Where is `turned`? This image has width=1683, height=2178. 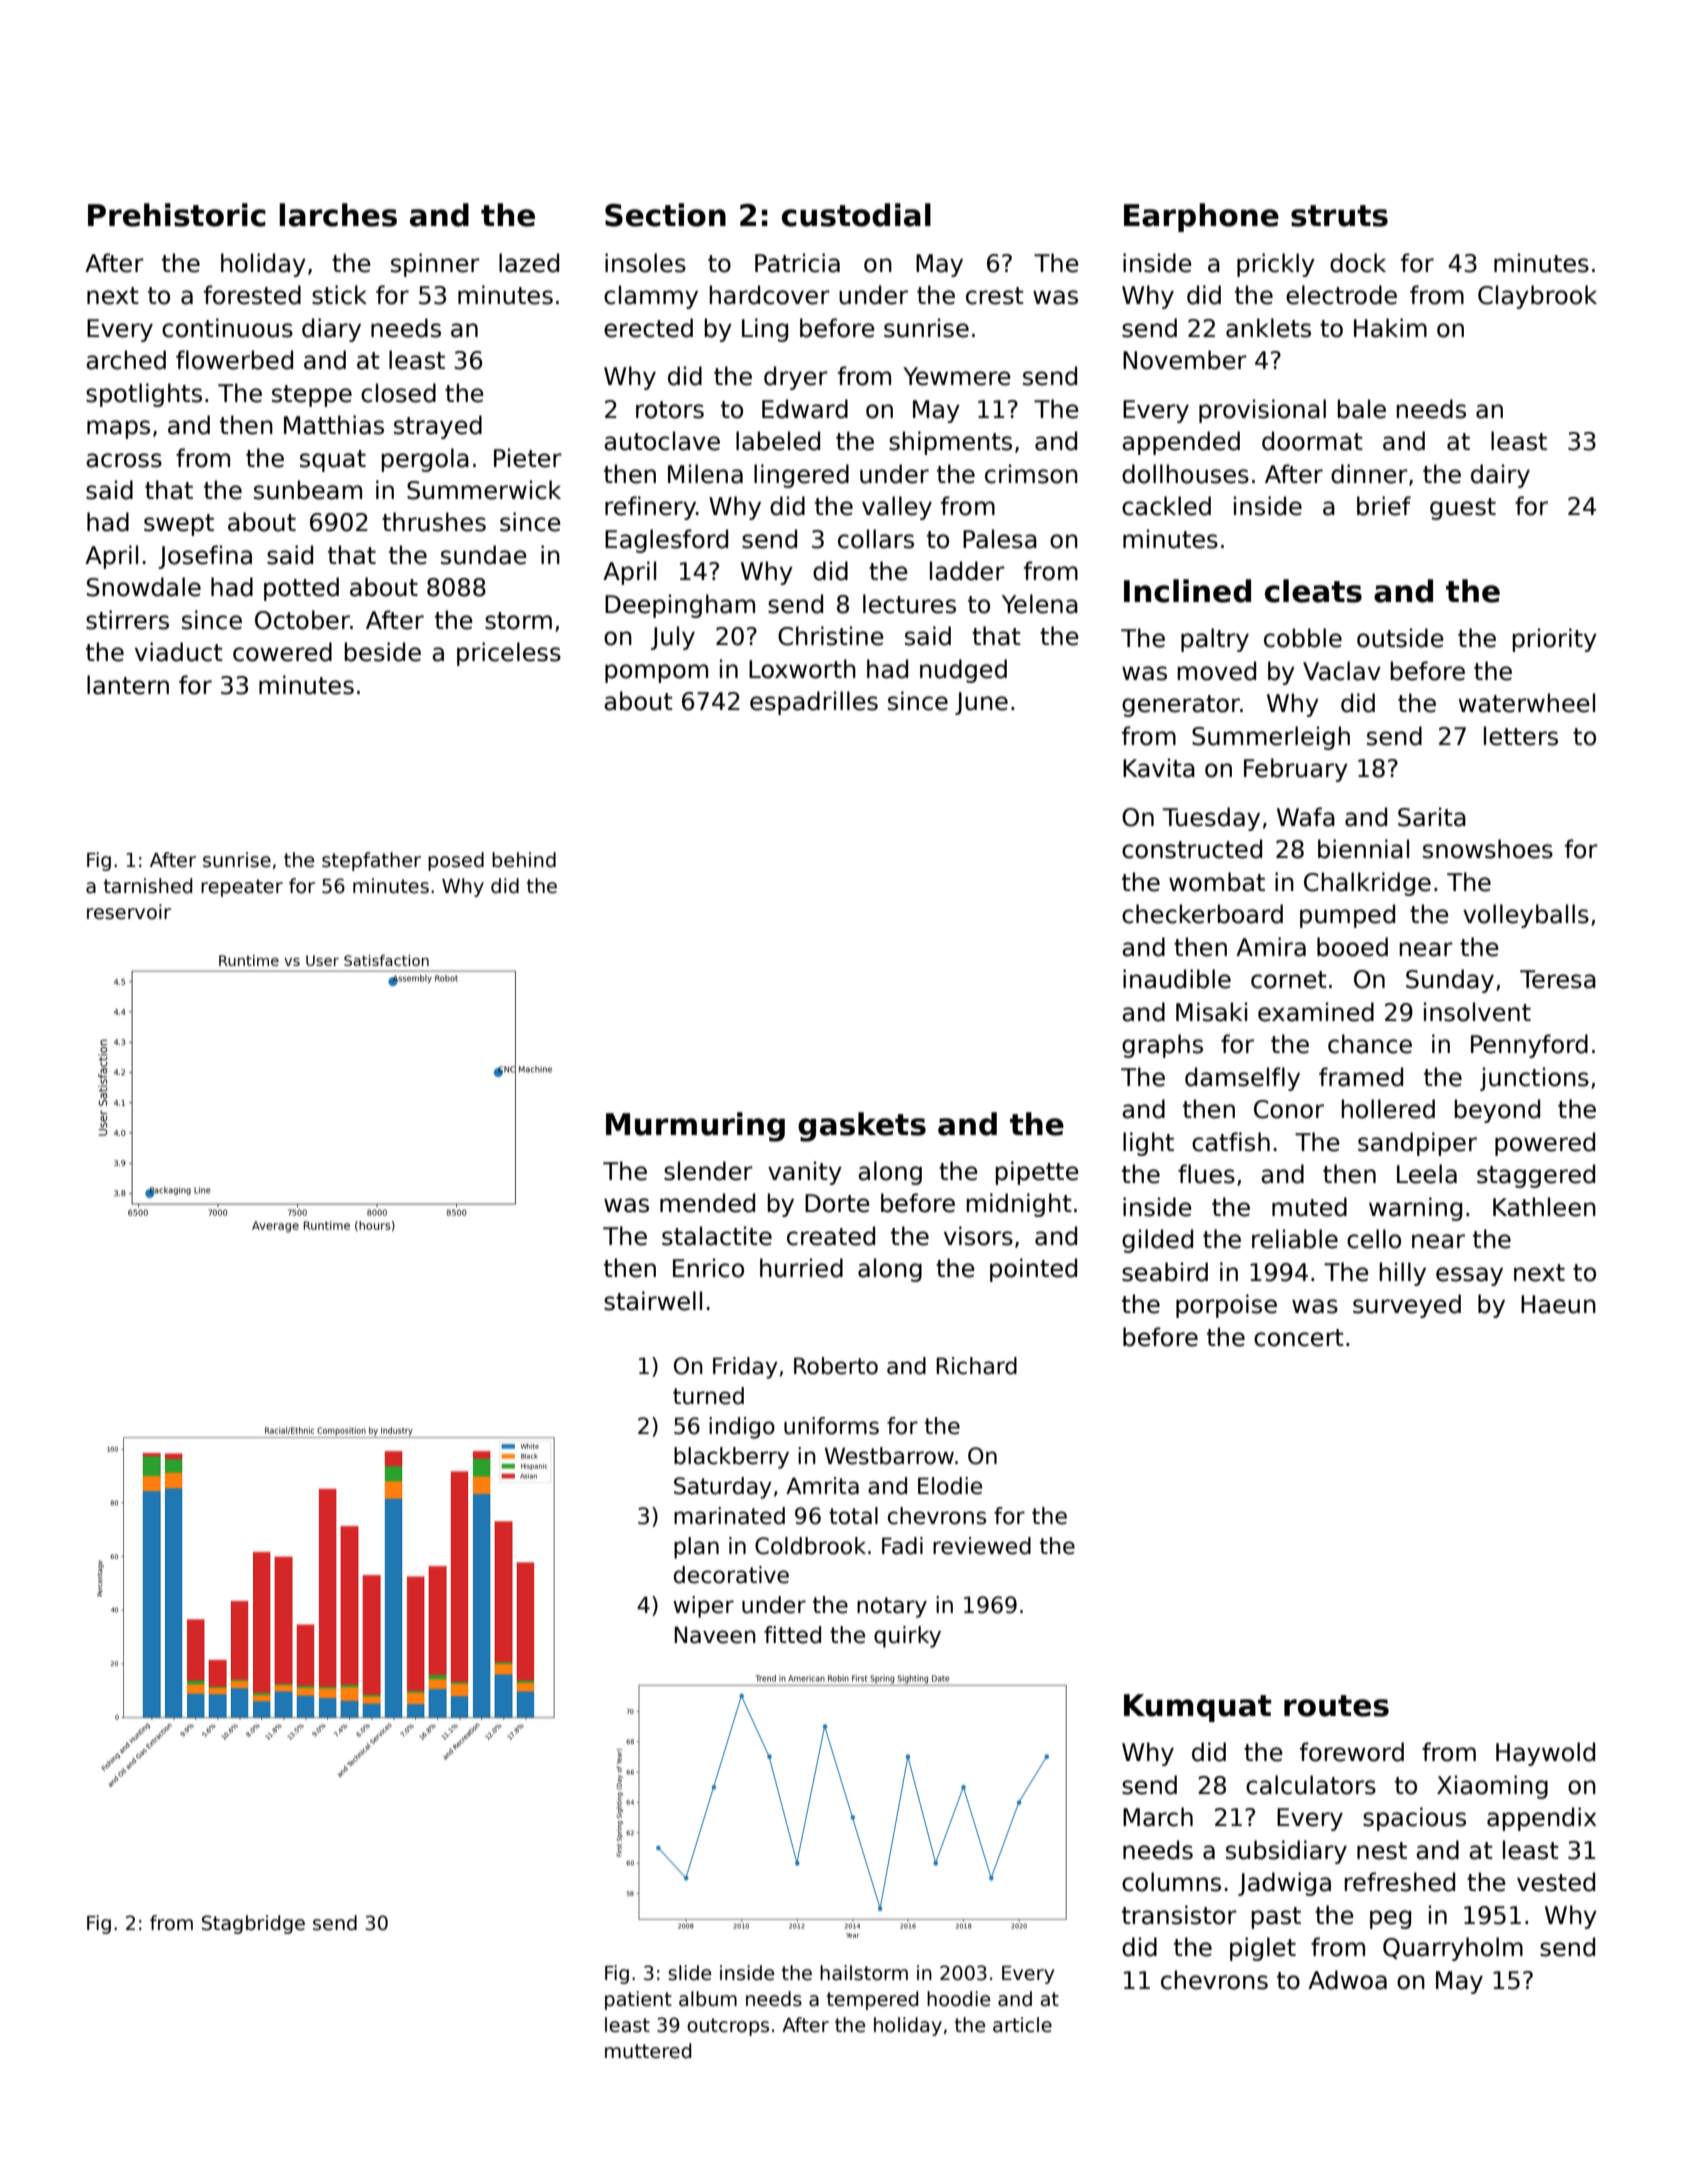
turned is located at coordinates (708, 1396).
